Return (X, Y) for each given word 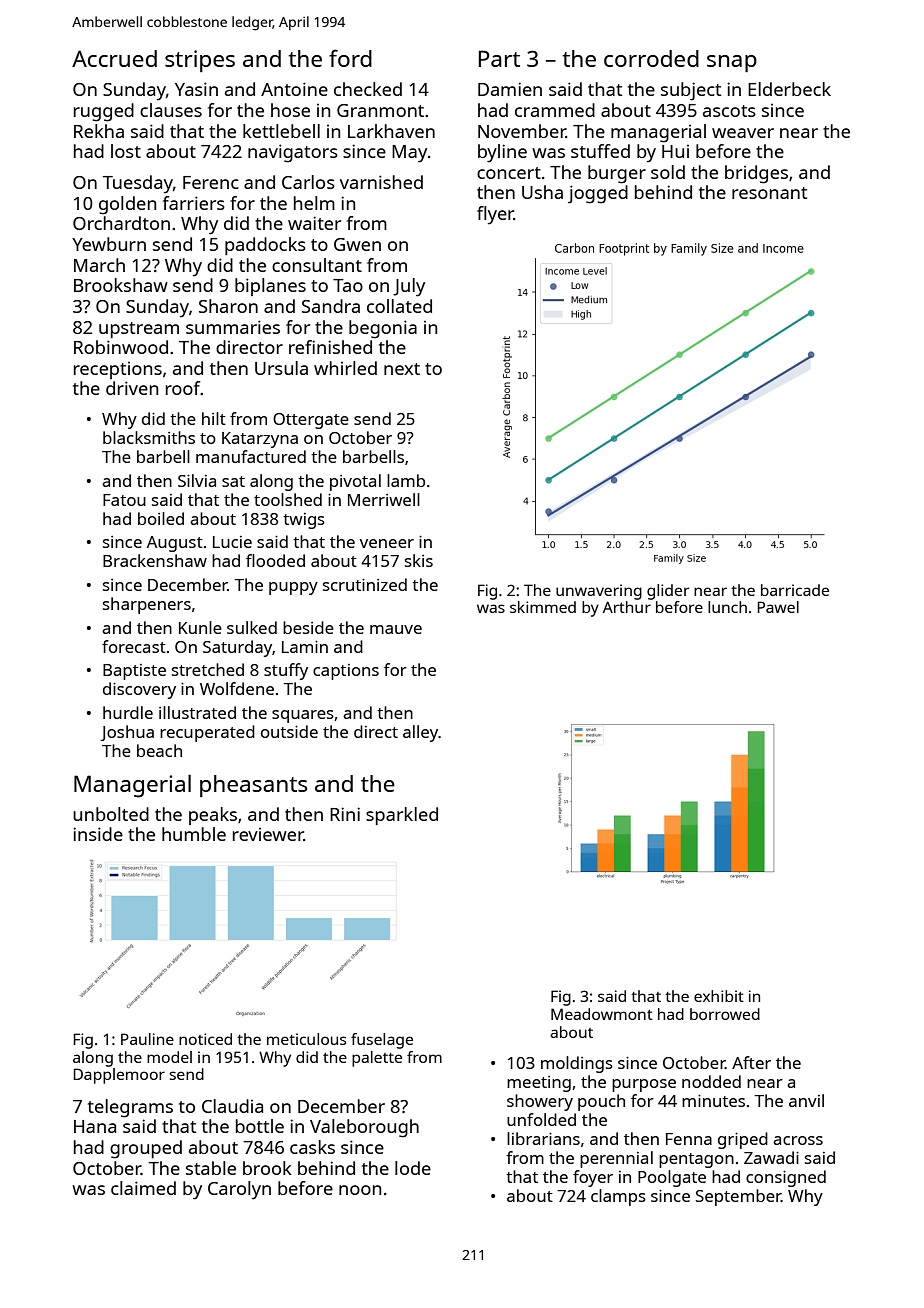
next (402, 369)
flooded (275, 560)
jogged (598, 194)
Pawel (778, 607)
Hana (95, 1126)
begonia (383, 329)
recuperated (207, 733)
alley (421, 733)
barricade (795, 590)
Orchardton (121, 223)
